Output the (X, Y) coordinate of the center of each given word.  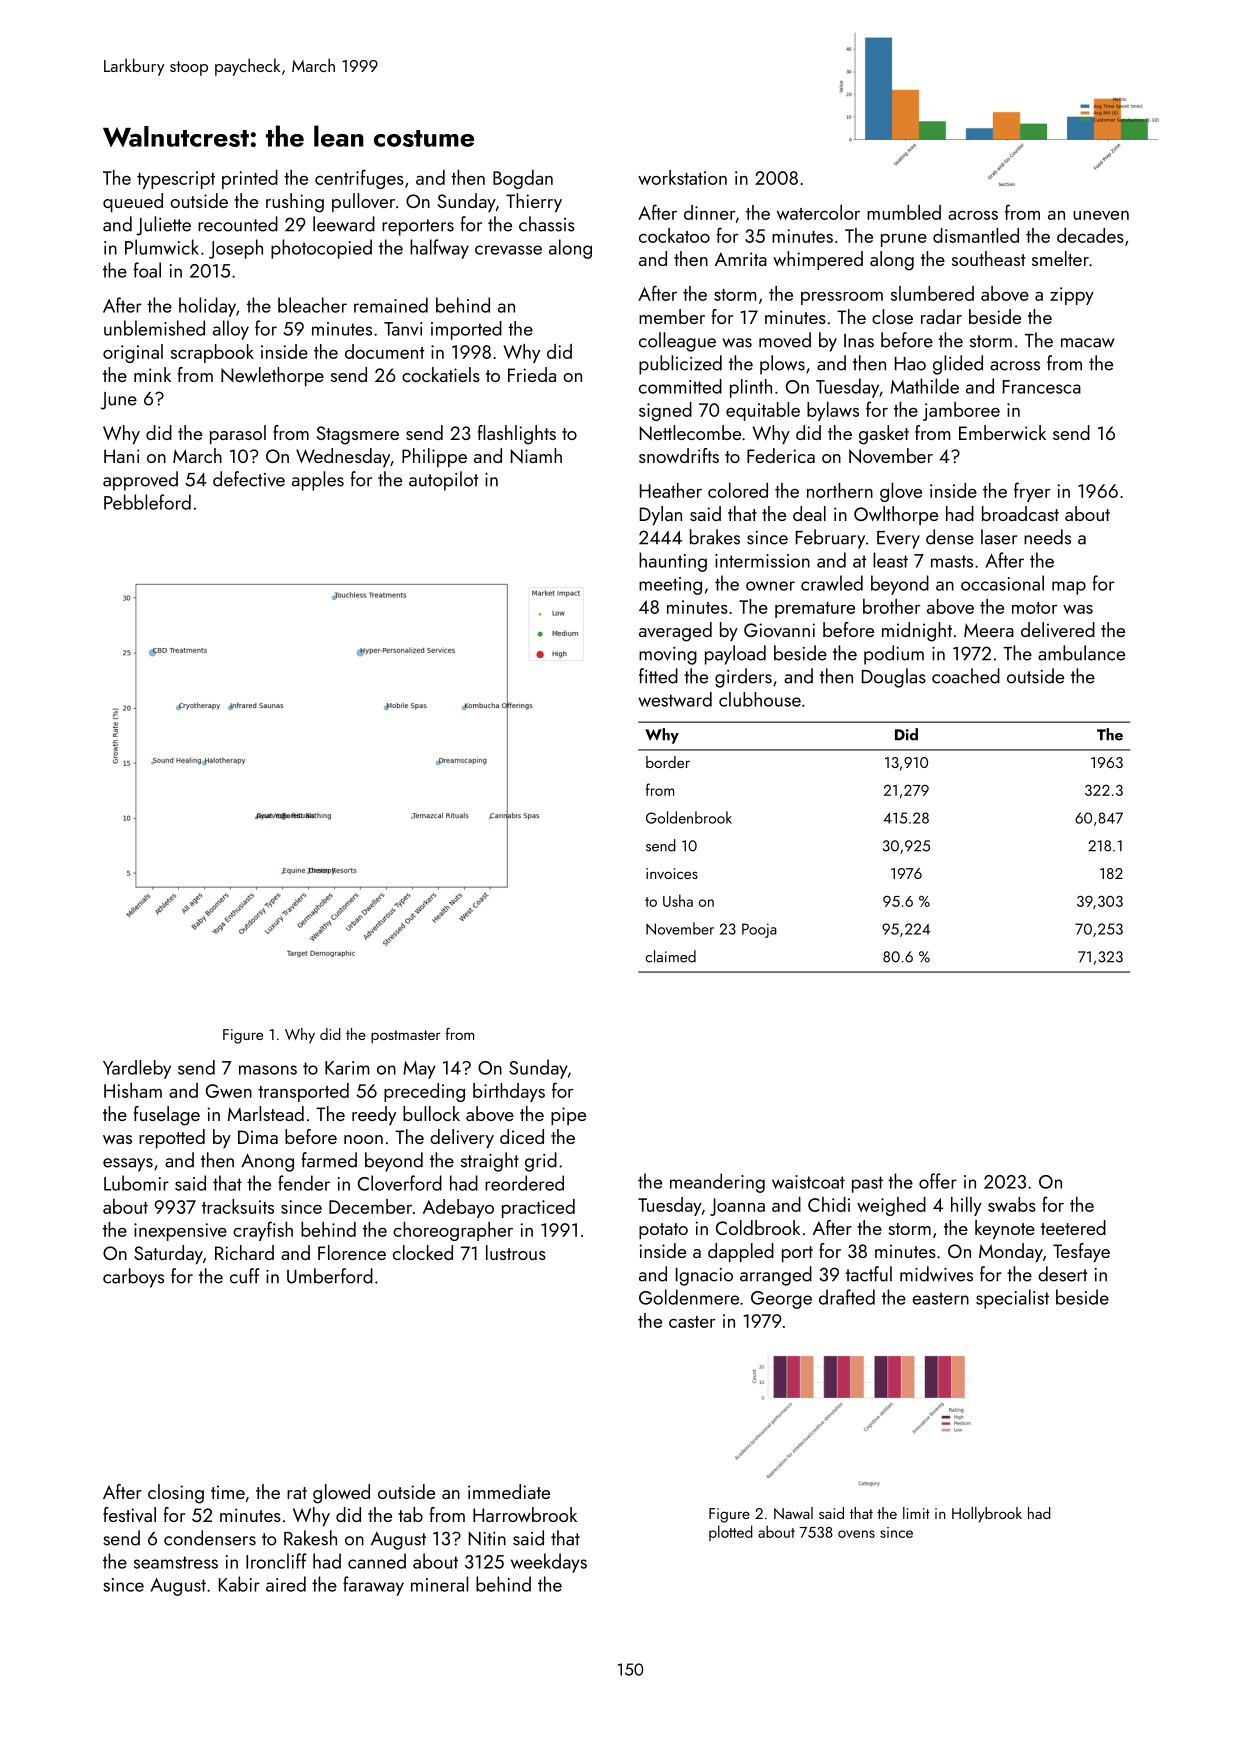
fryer (1032, 492)
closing (176, 1494)
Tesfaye (1081, 1252)
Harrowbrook (525, 1514)
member (672, 316)
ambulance (1081, 653)
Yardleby (137, 1069)
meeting (670, 586)
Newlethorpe (272, 376)
